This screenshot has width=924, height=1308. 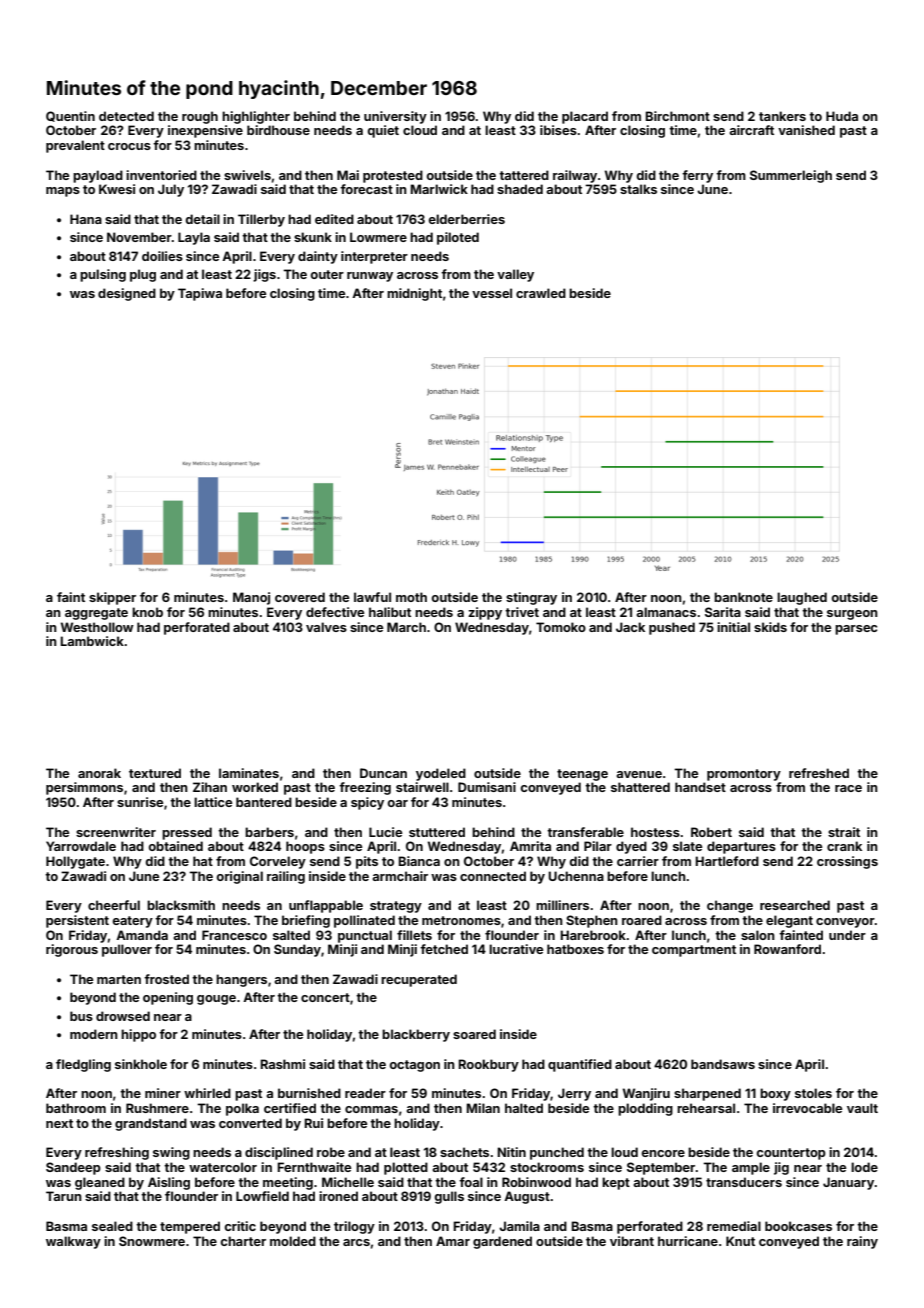 What do you see at coordinates (638, 189) in the screenshot?
I see `stalks` at bounding box center [638, 189].
